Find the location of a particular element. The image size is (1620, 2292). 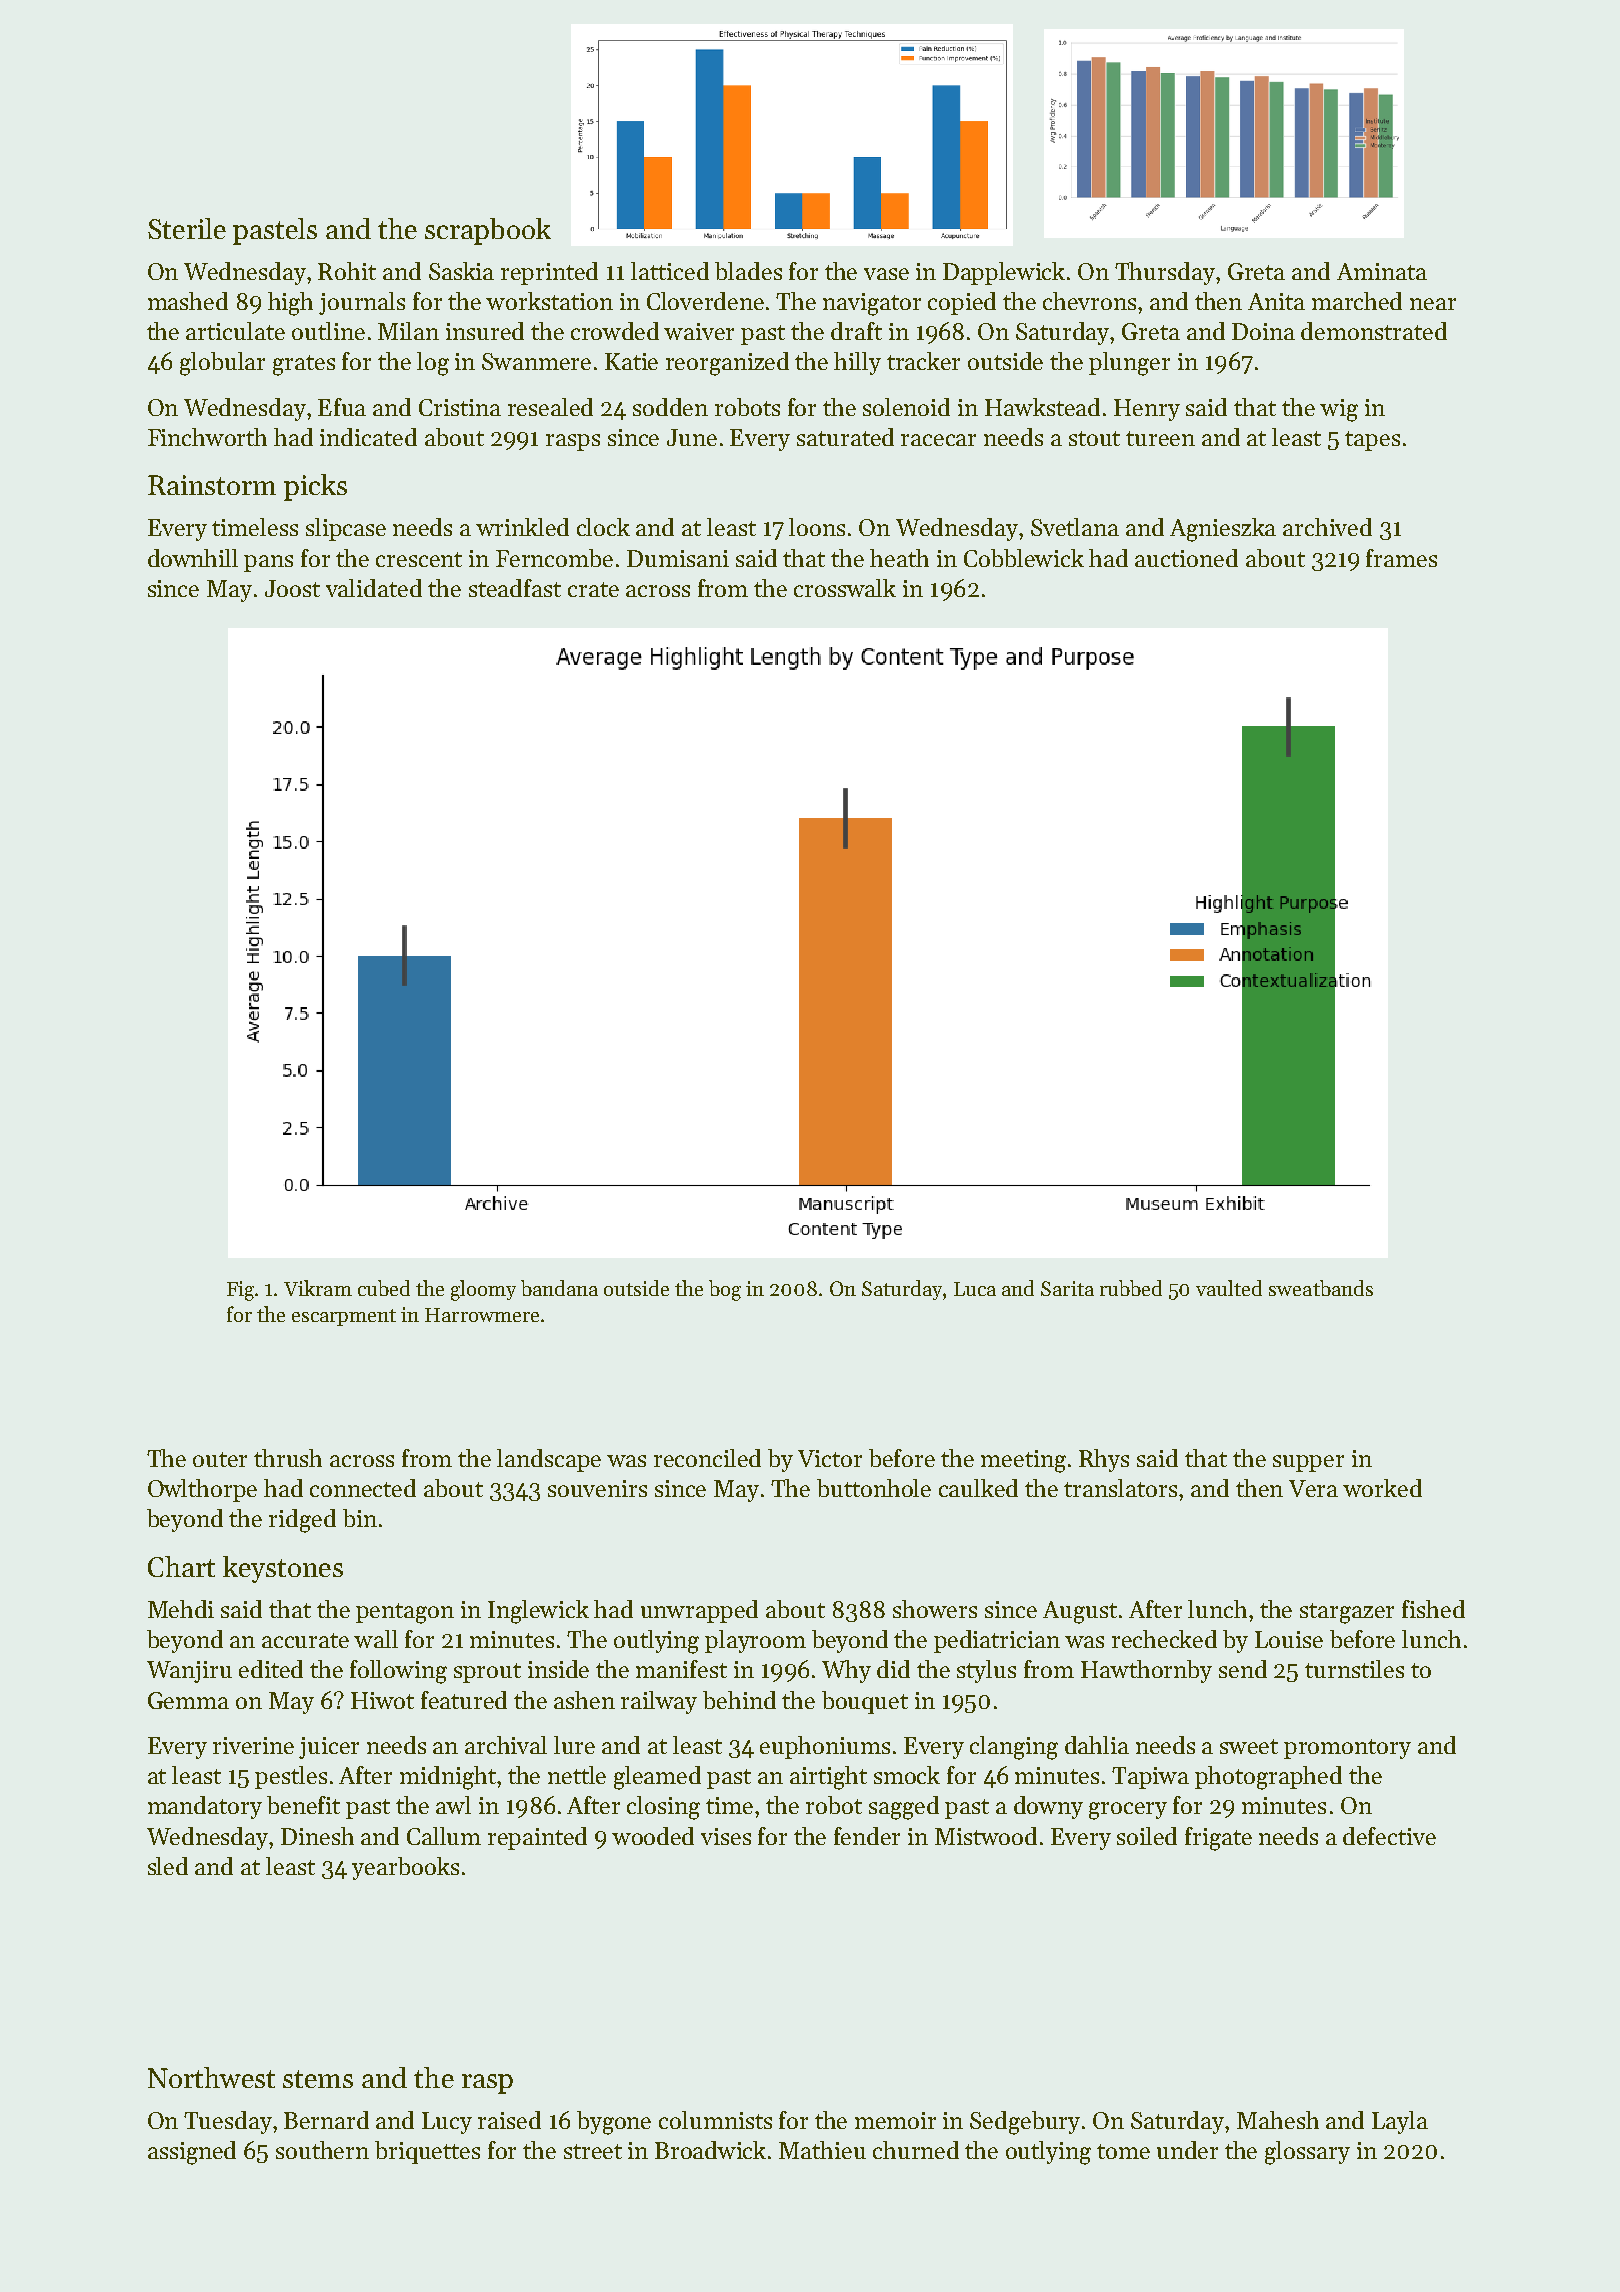

Dapplewick is located at coordinates (1004, 273).
